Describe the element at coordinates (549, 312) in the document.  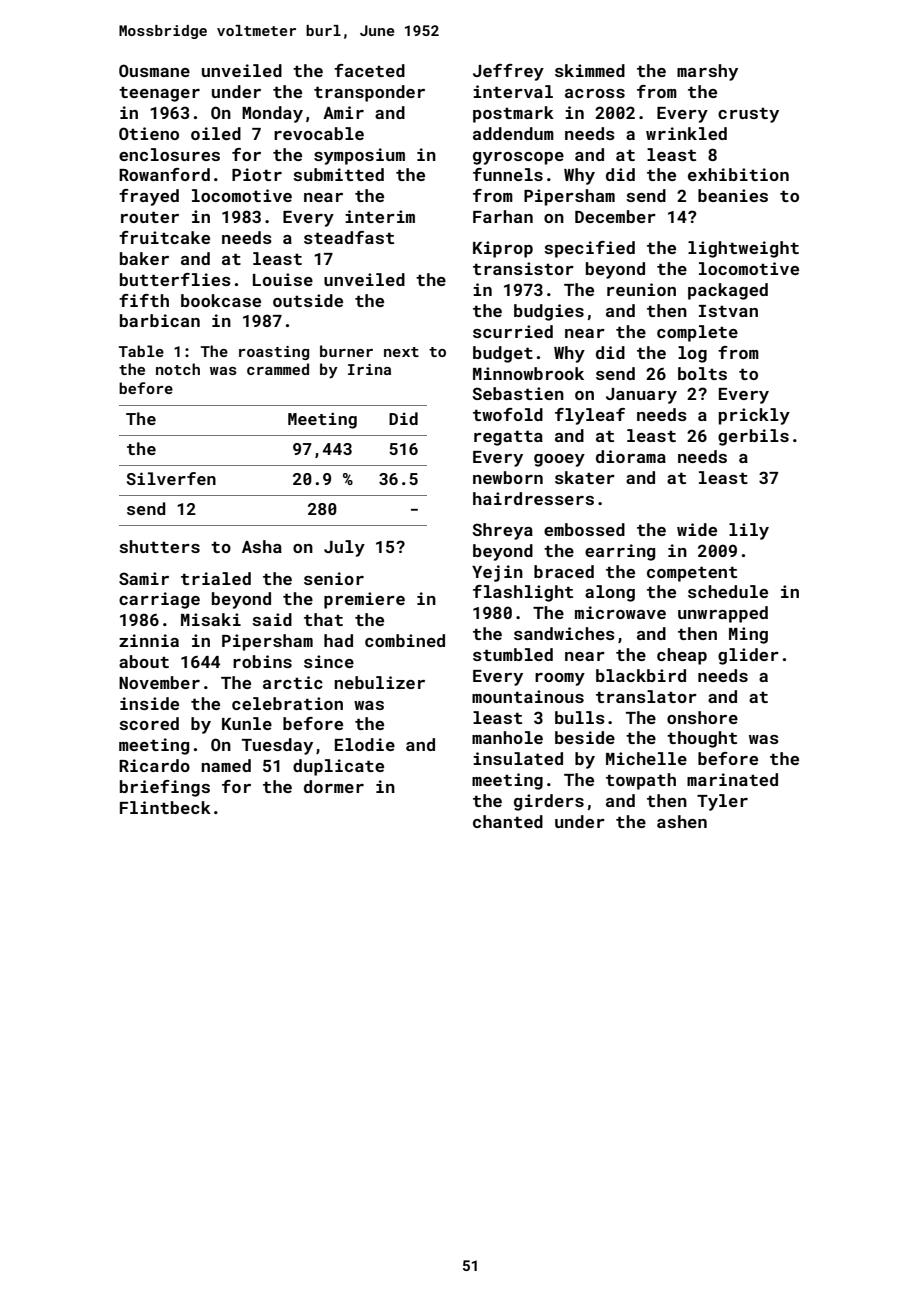
I see `budgies` at that location.
